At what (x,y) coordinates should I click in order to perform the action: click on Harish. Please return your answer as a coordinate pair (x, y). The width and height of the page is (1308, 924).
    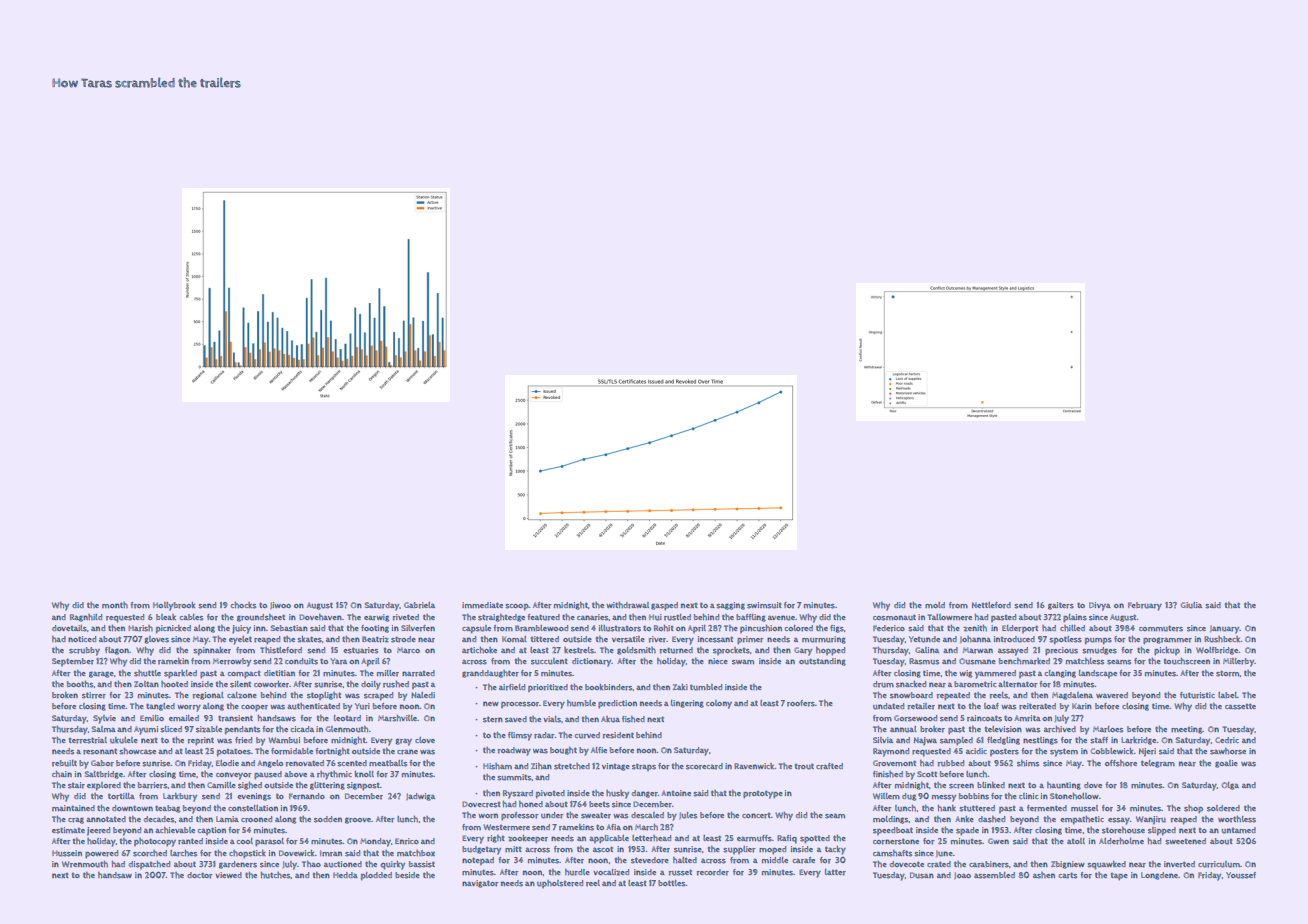
    Looking at the image, I should click on (140, 628).
